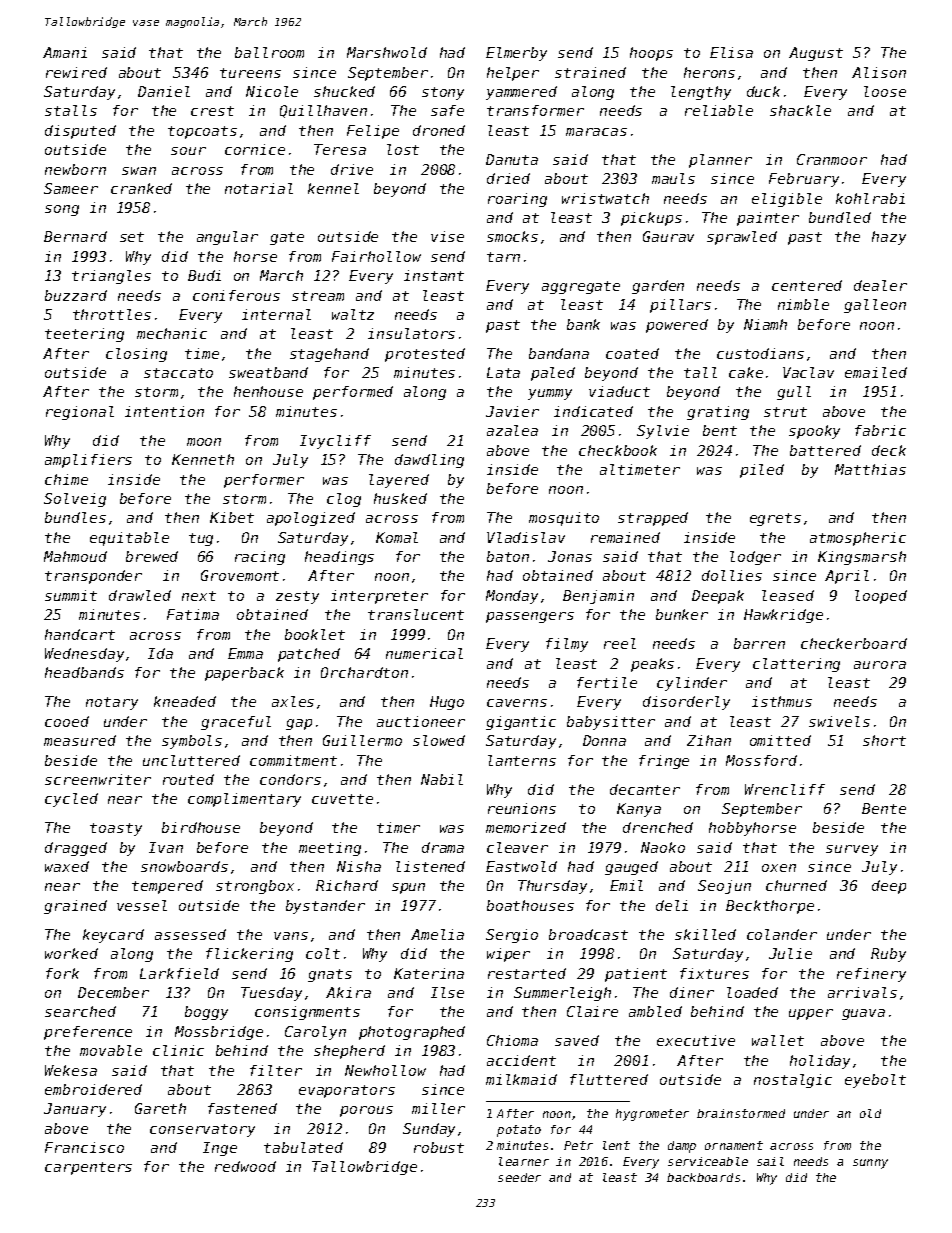 This screenshot has height=1233, width=952. I want to click on Marshwold, so click(387, 52).
